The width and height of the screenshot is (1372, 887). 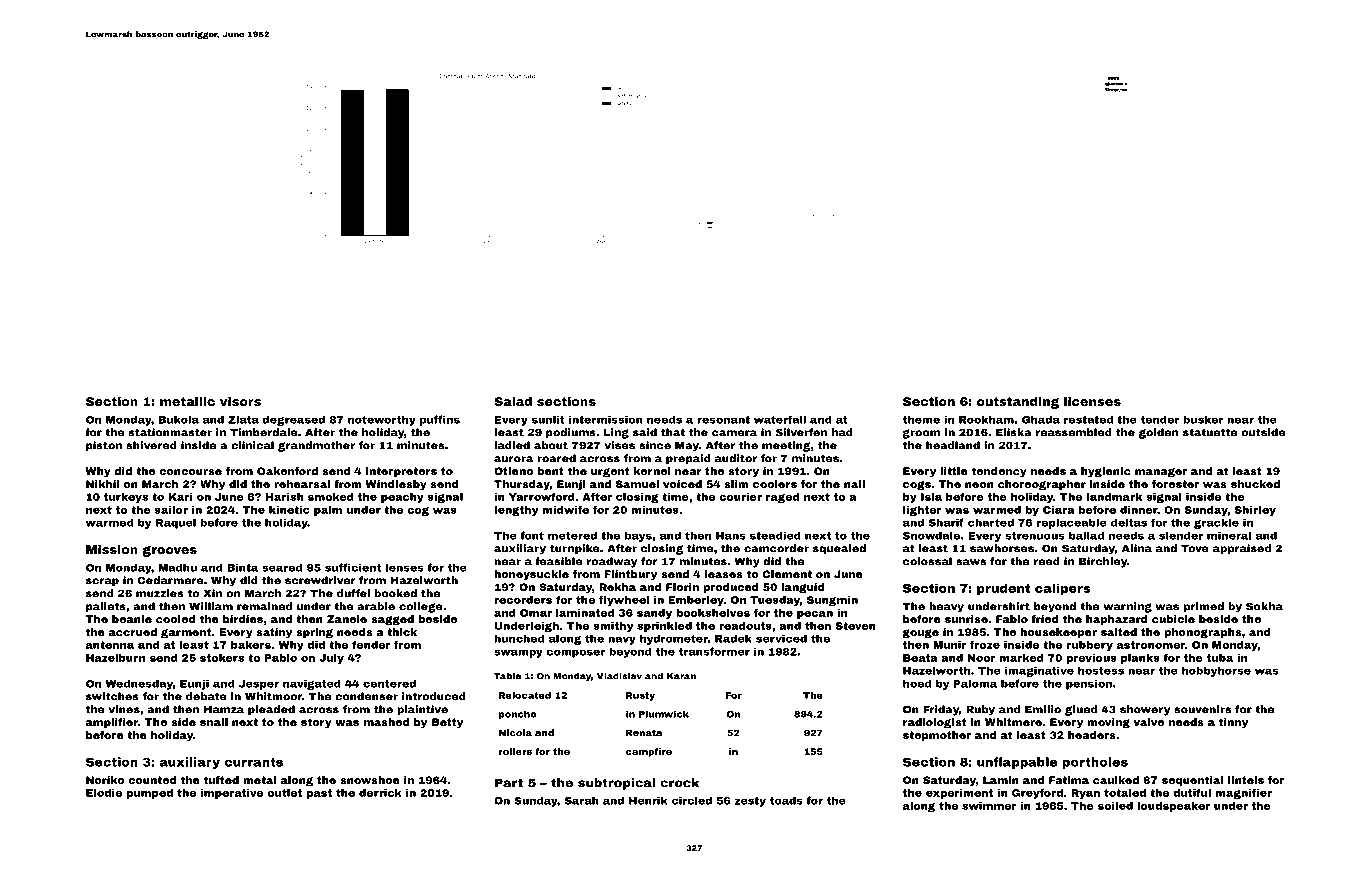 What do you see at coordinates (112, 696) in the screenshot?
I see `switches` at bounding box center [112, 696].
